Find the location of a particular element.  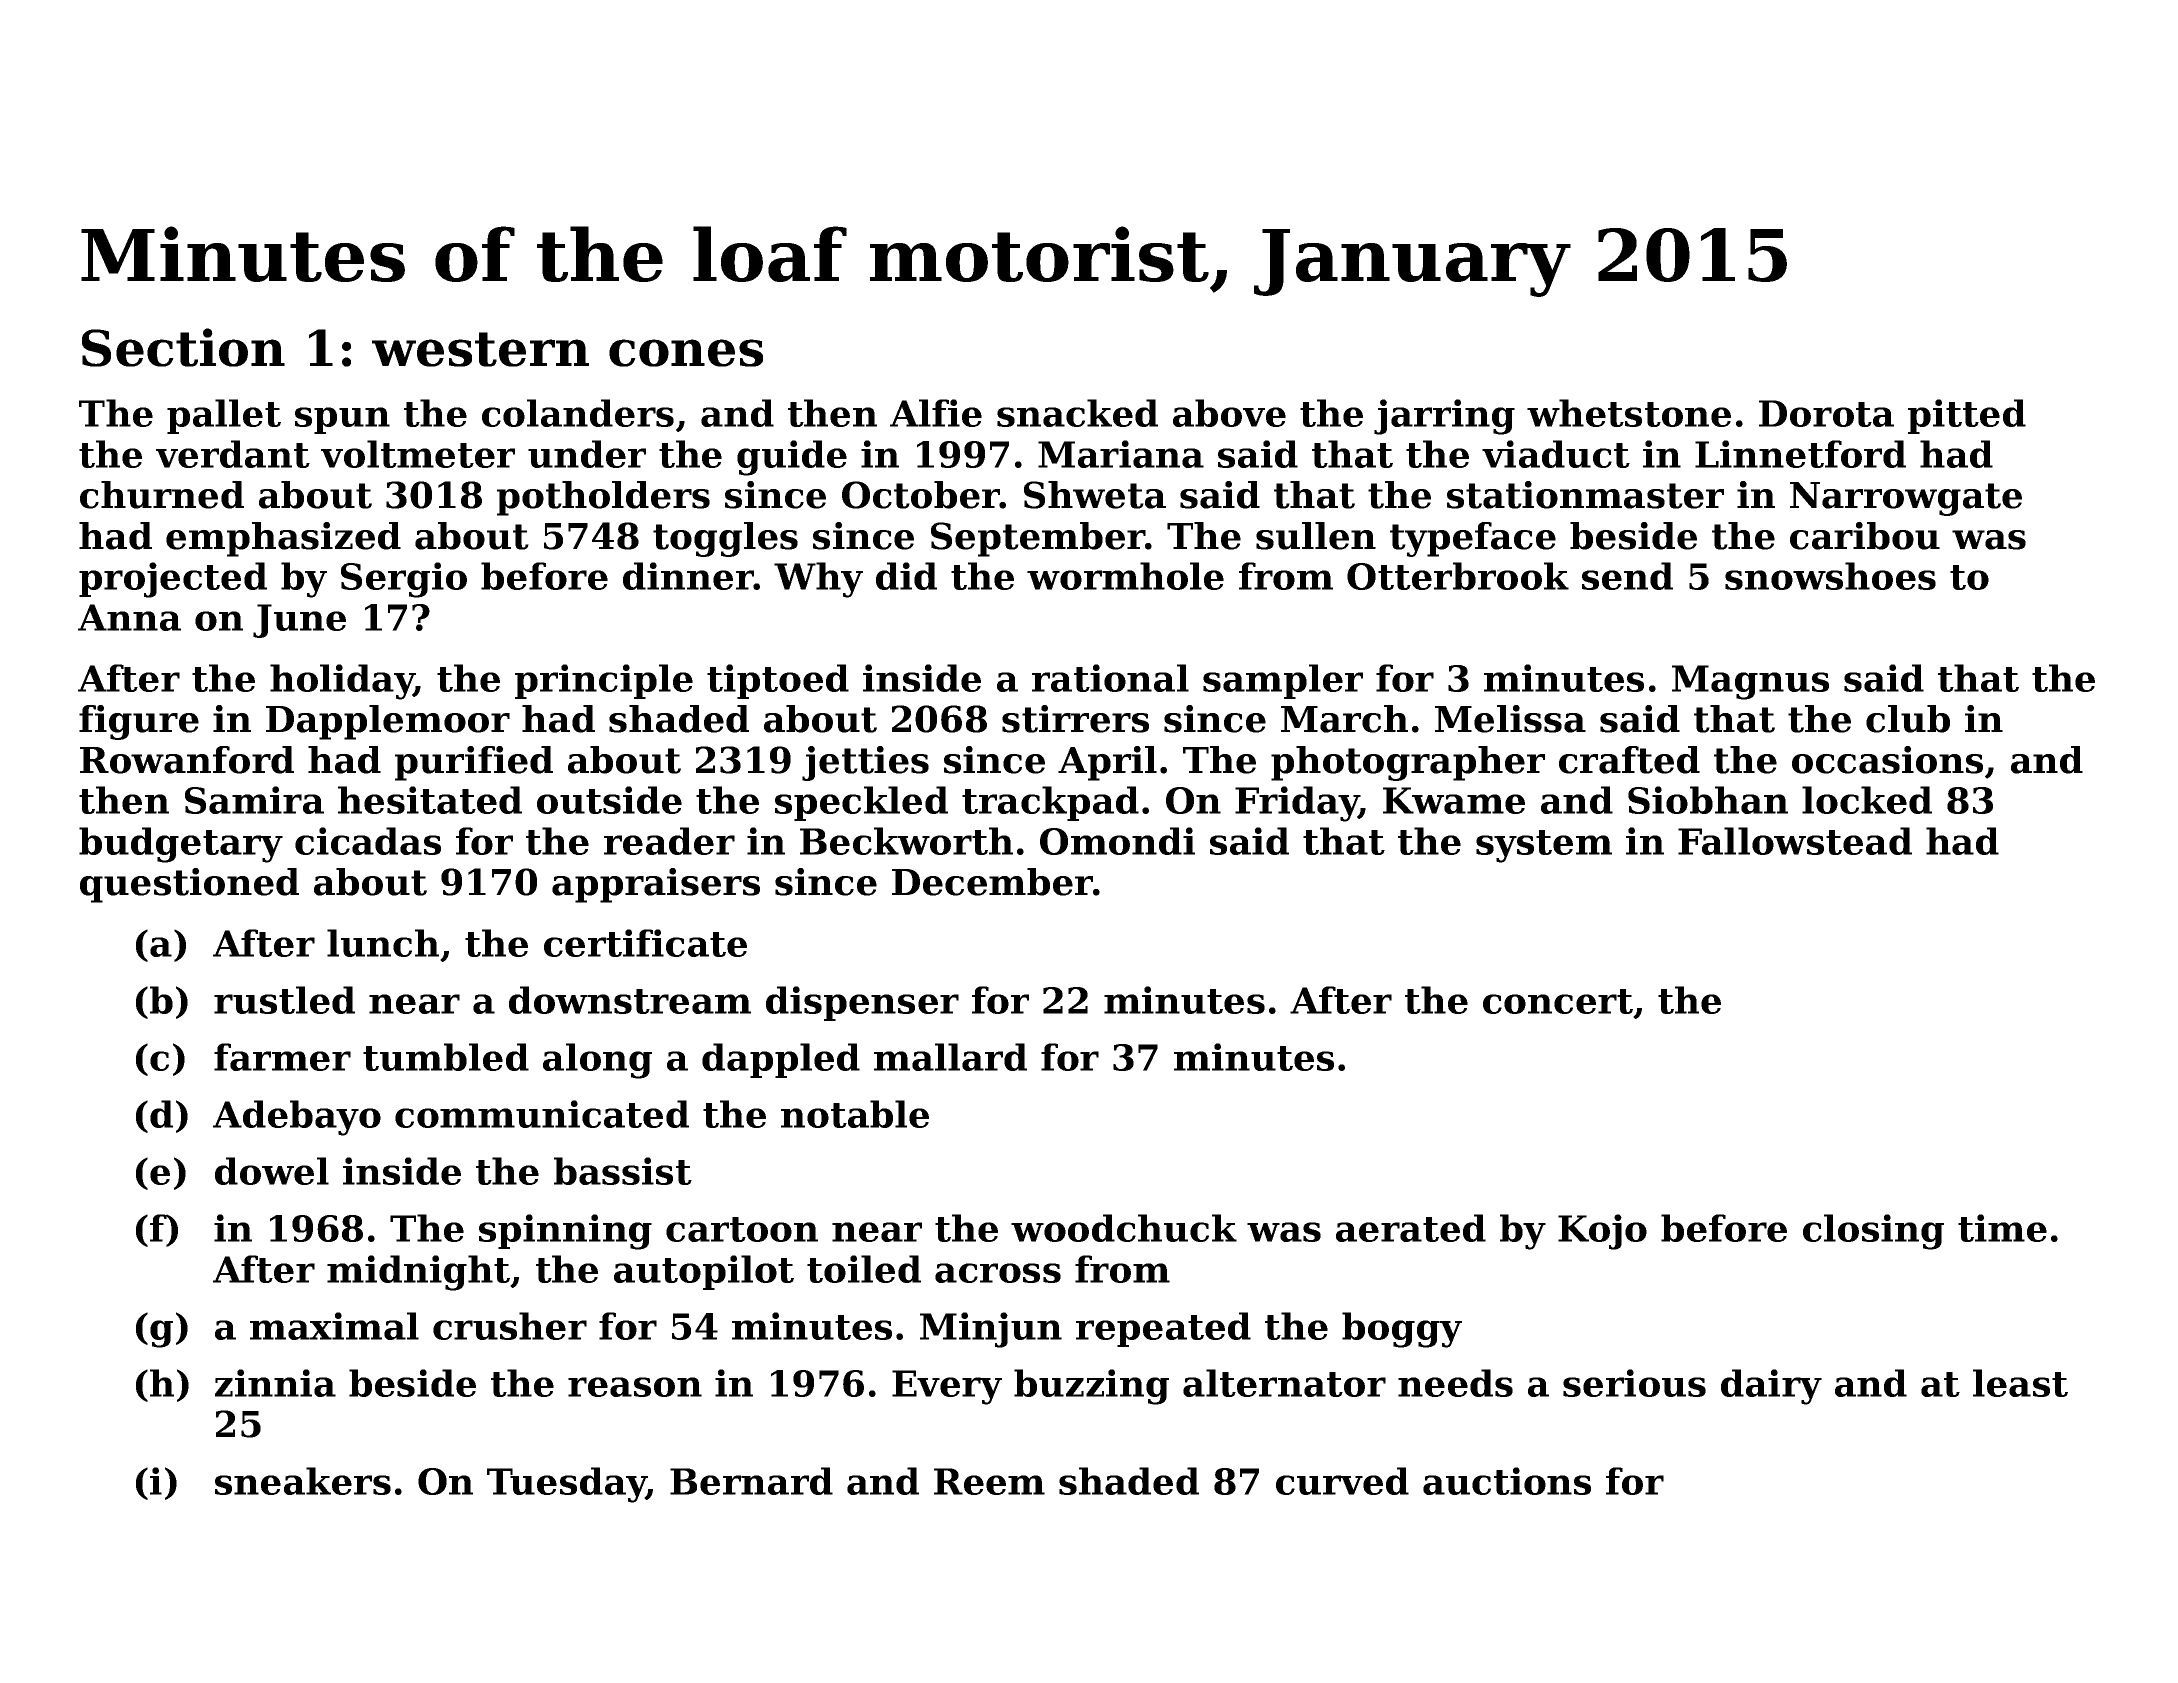

across is located at coordinates (998, 1273).
